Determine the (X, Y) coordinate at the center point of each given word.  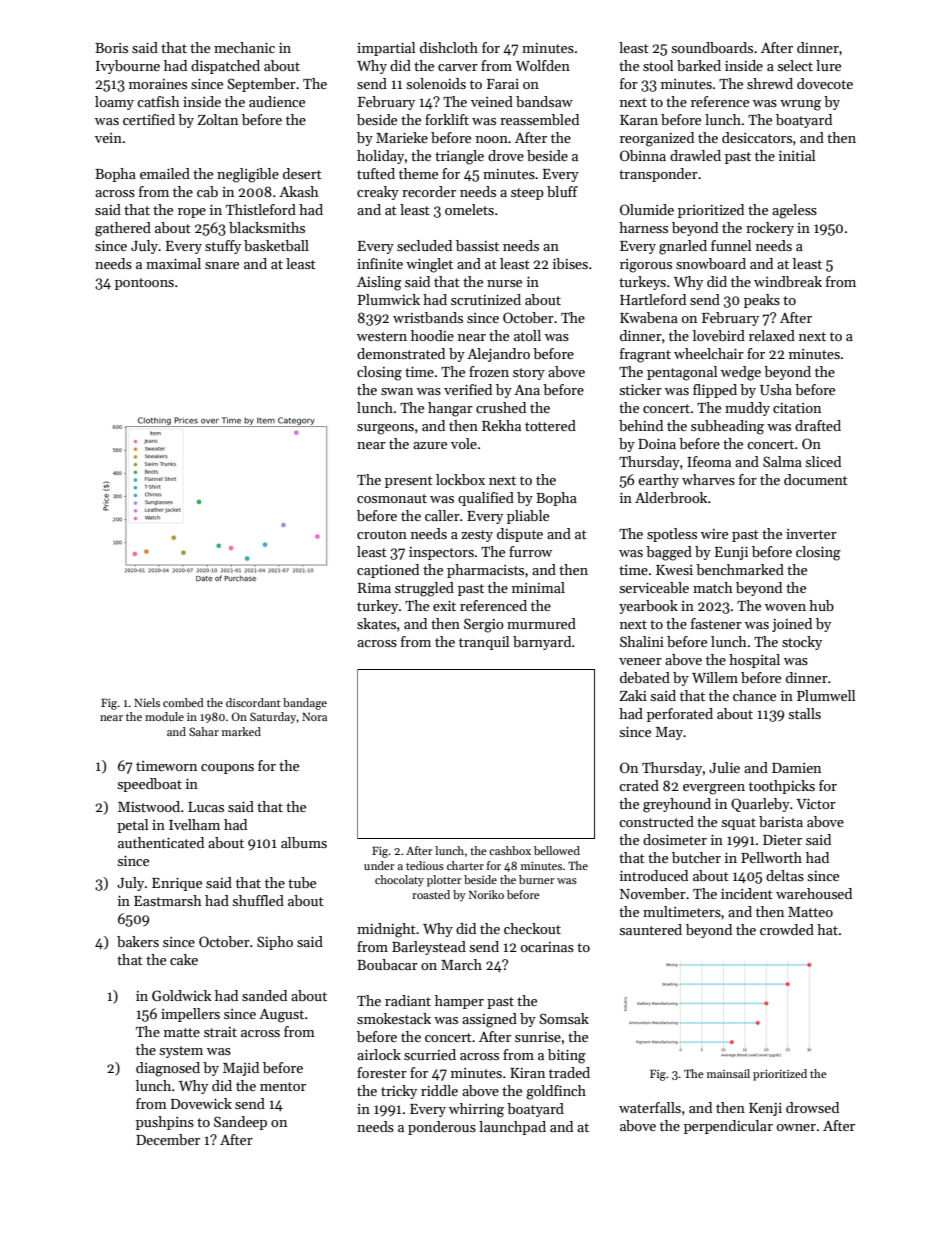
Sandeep (240, 1123)
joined (792, 625)
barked (699, 65)
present (409, 482)
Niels (147, 702)
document (816, 479)
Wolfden (543, 65)
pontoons (144, 284)
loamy (114, 103)
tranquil (484, 643)
